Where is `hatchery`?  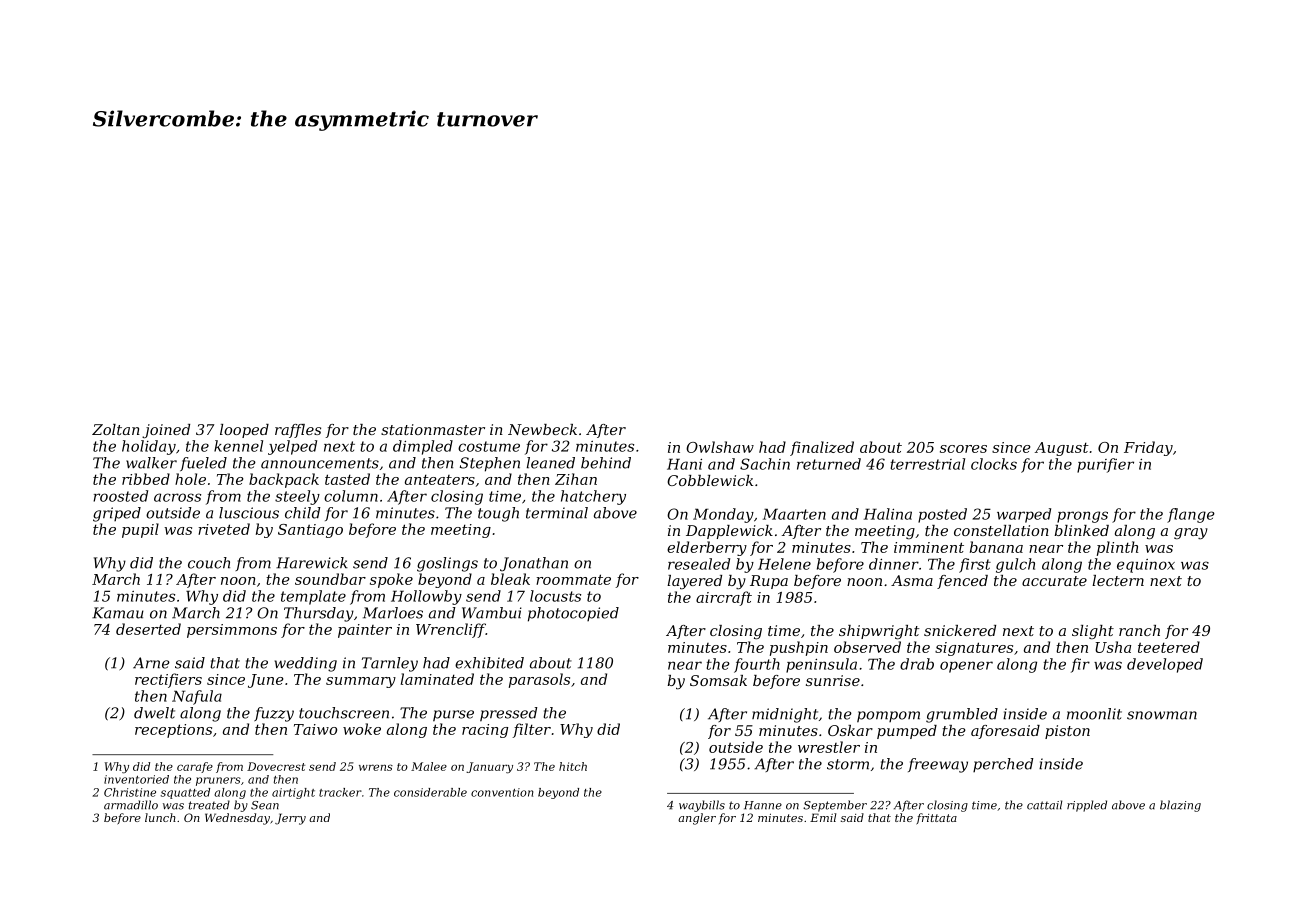 hatchery is located at coordinates (593, 497).
